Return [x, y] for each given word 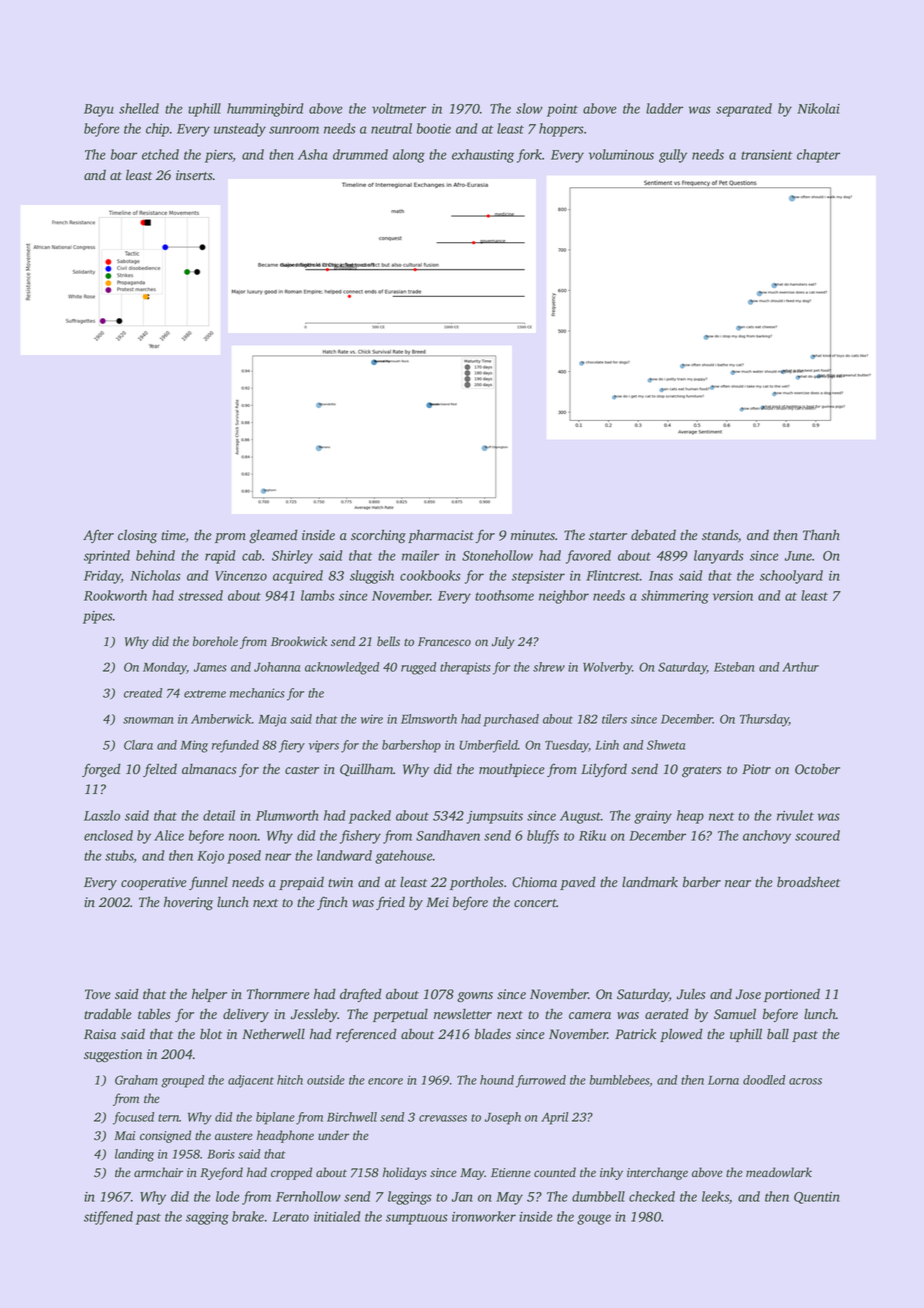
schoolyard [791, 577]
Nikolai [818, 108]
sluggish [372, 577]
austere [234, 1136]
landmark [650, 881]
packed [370, 817]
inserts [194, 175]
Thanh [821, 534]
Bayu [99, 110]
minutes [533, 535]
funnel [208, 883]
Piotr [756, 769]
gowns [475, 997]
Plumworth [287, 815]
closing [137, 536]
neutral [391, 128]
